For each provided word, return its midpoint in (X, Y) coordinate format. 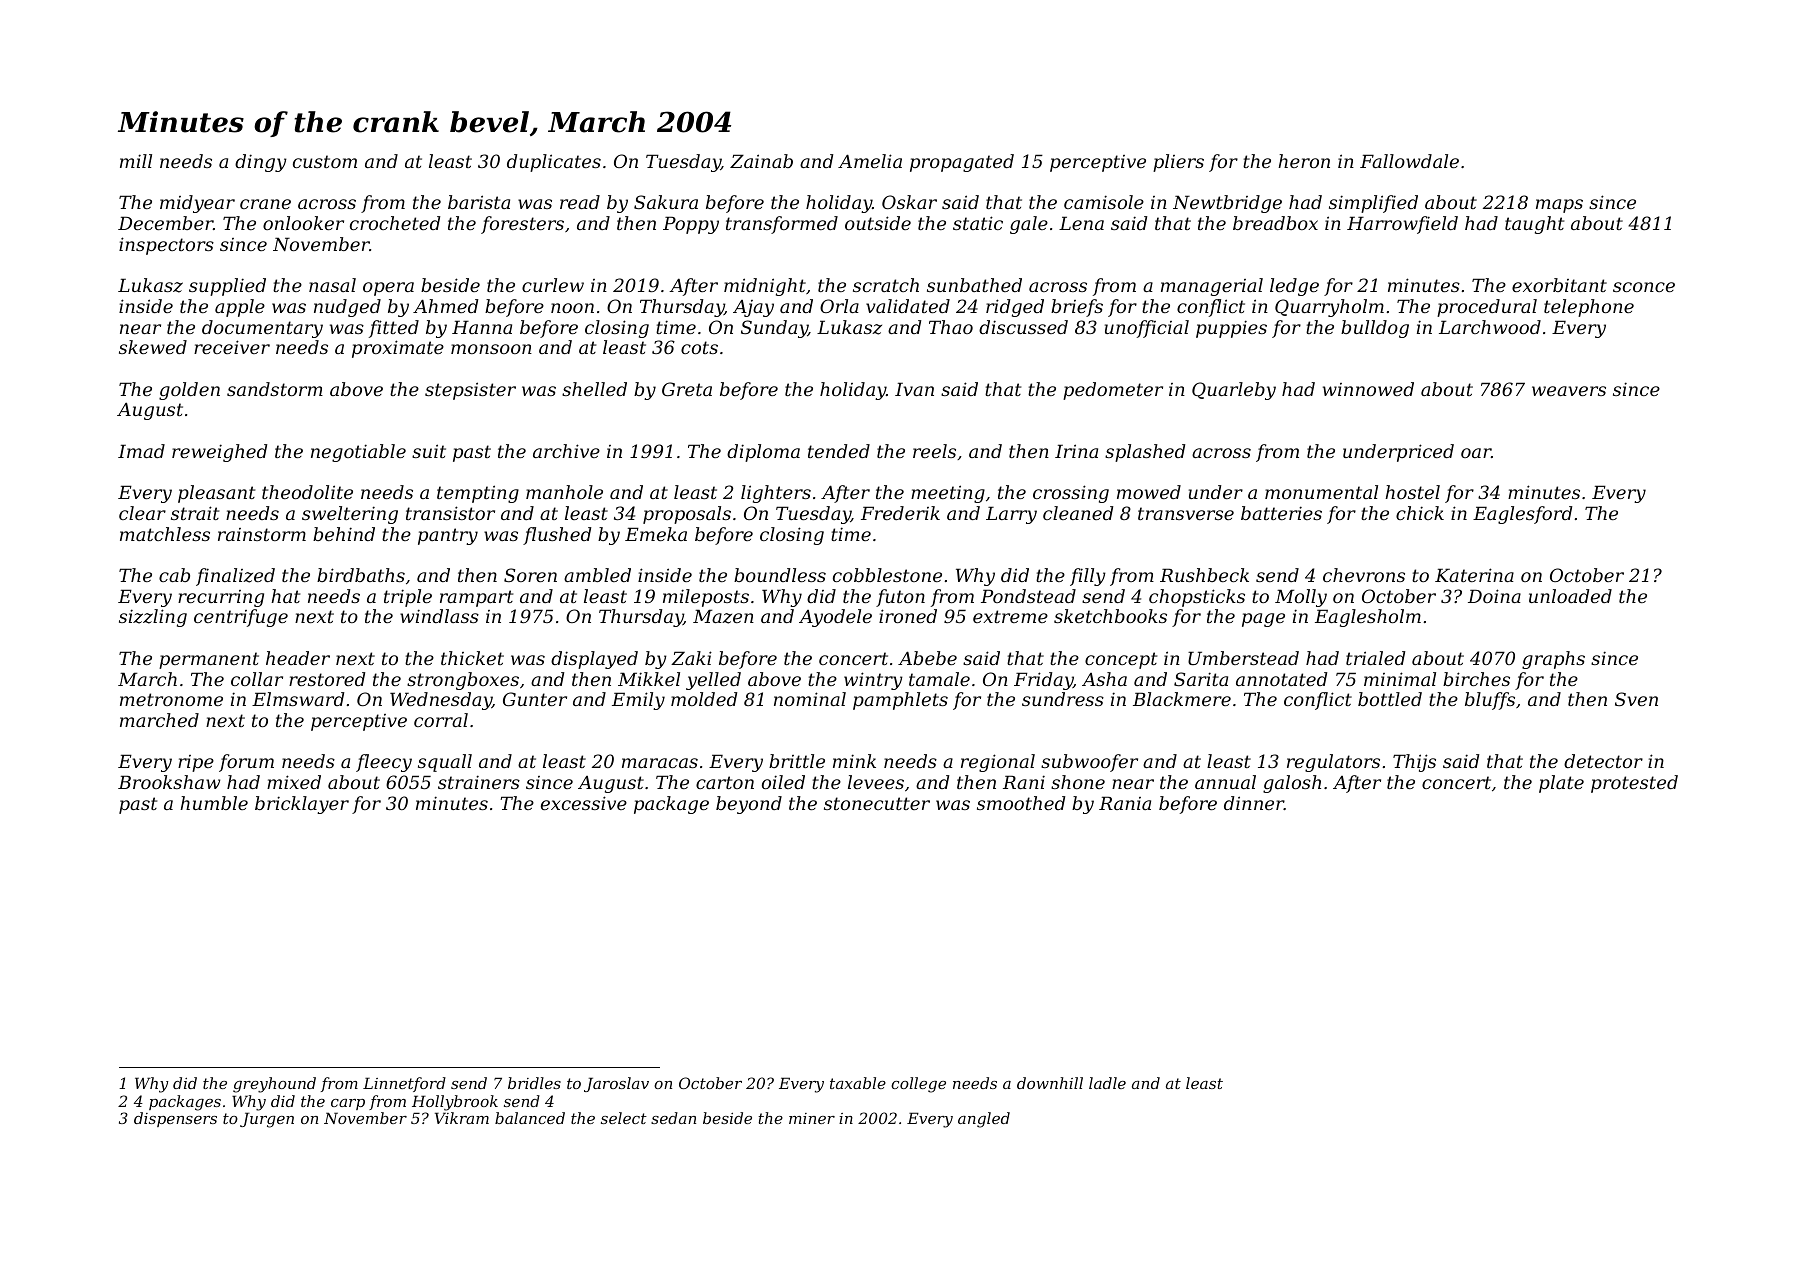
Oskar (909, 202)
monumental (1321, 492)
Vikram (462, 1118)
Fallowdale (1409, 161)
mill (136, 161)
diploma (763, 453)
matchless (165, 534)
